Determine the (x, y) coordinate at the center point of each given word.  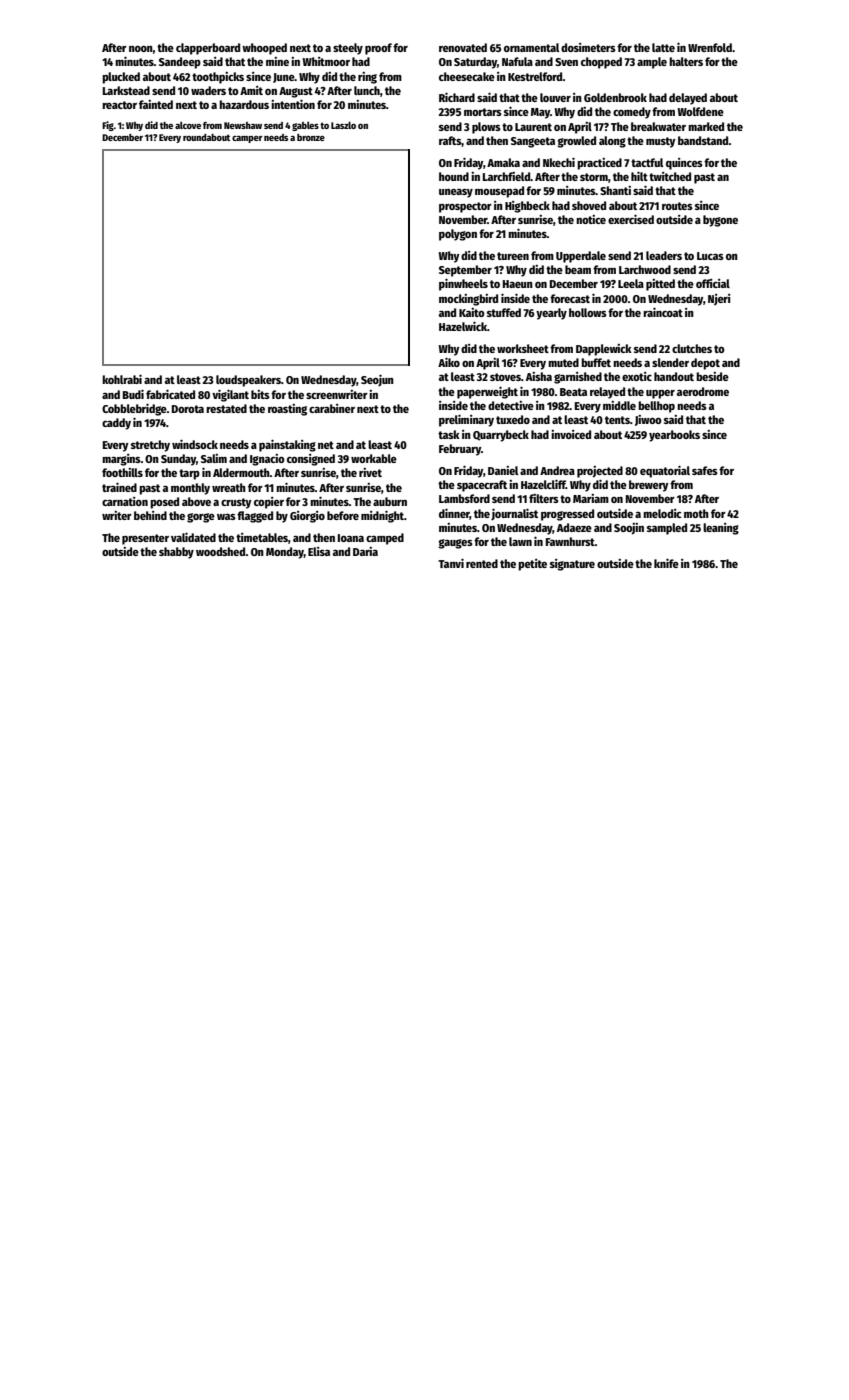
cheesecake (467, 76)
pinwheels (463, 284)
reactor (119, 105)
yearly (551, 314)
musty (660, 142)
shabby (176, 553)
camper (247, 139)
